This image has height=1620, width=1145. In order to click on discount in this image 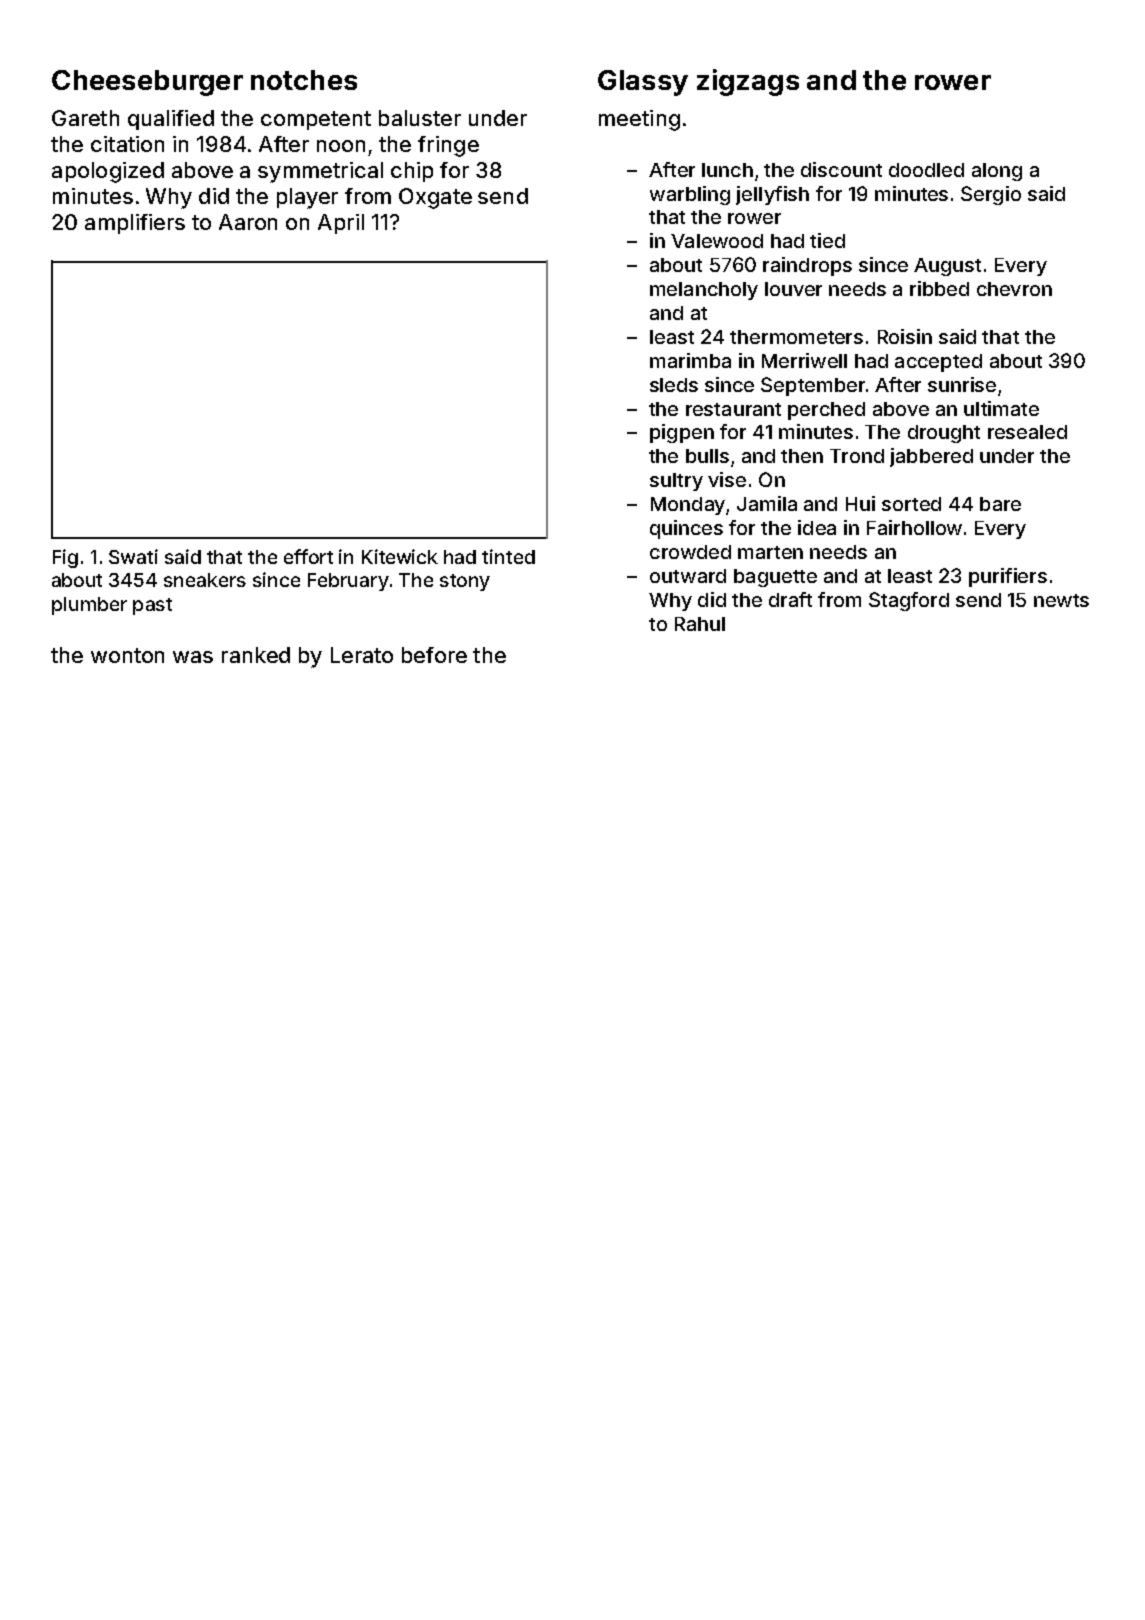, I will do `click(841, 169)`.
